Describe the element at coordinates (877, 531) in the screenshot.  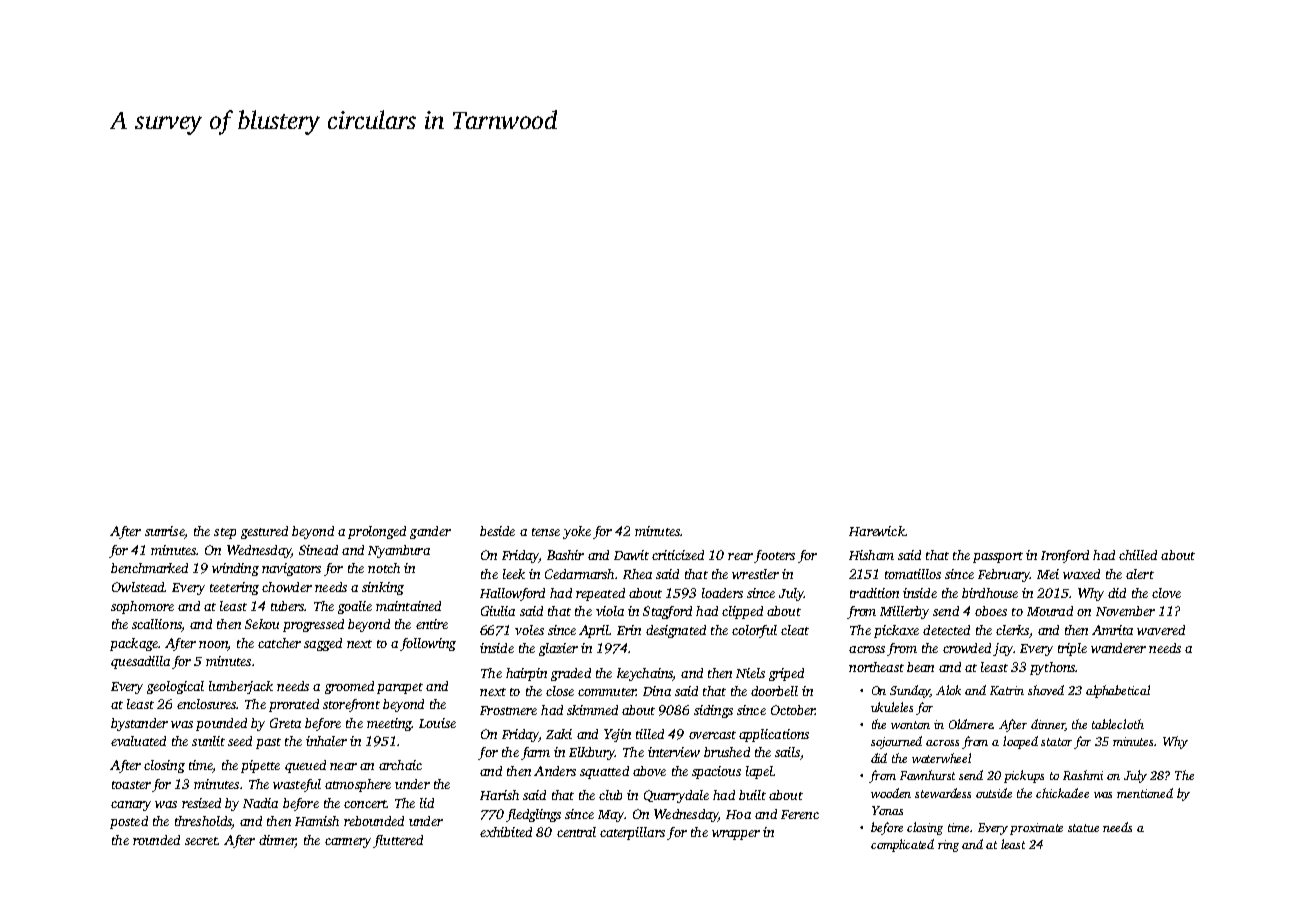
I see `Harewick` at that location.
